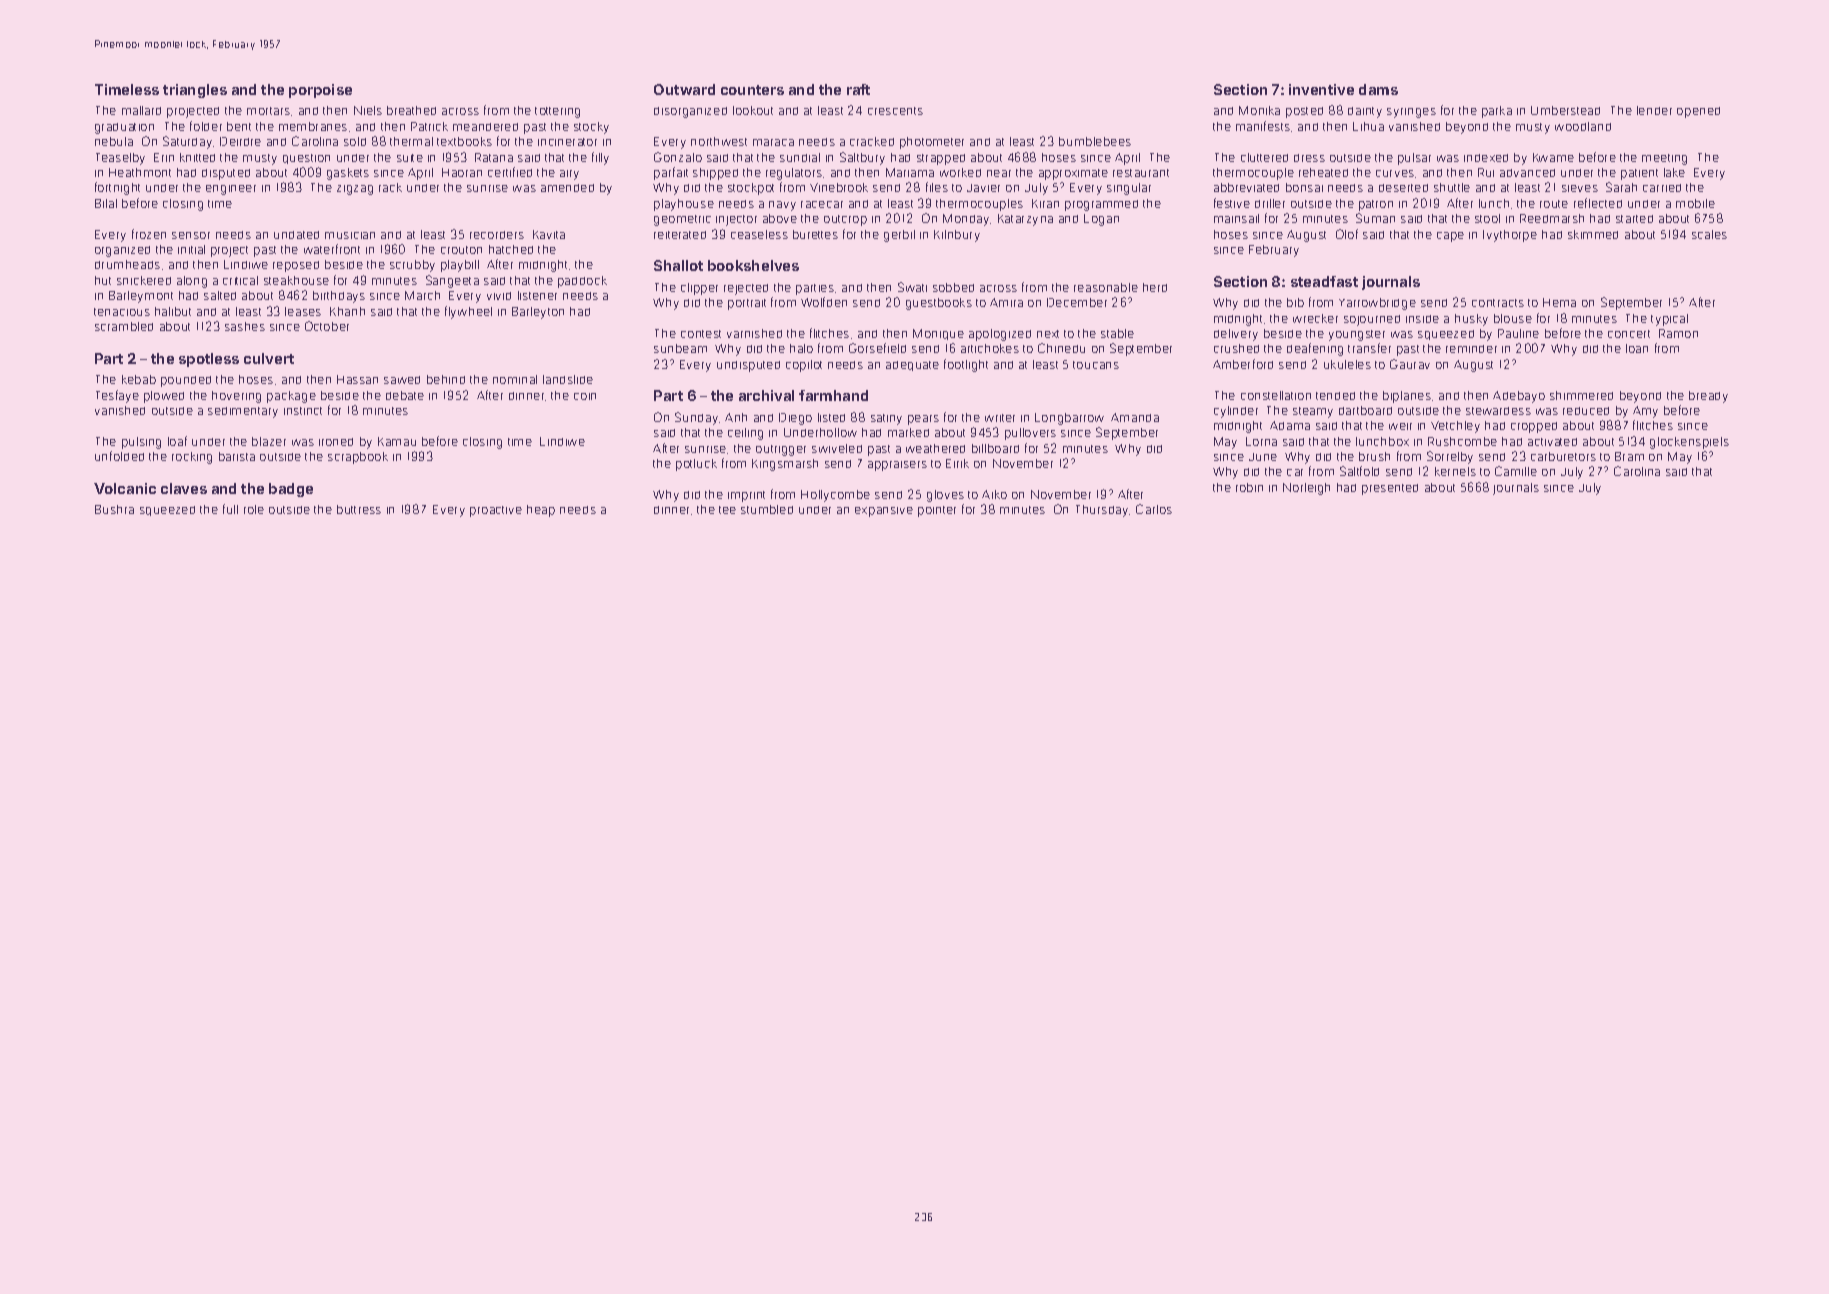  Describe the element at coordinates (845, 220) in the document. I see `outcrop` at that location.
